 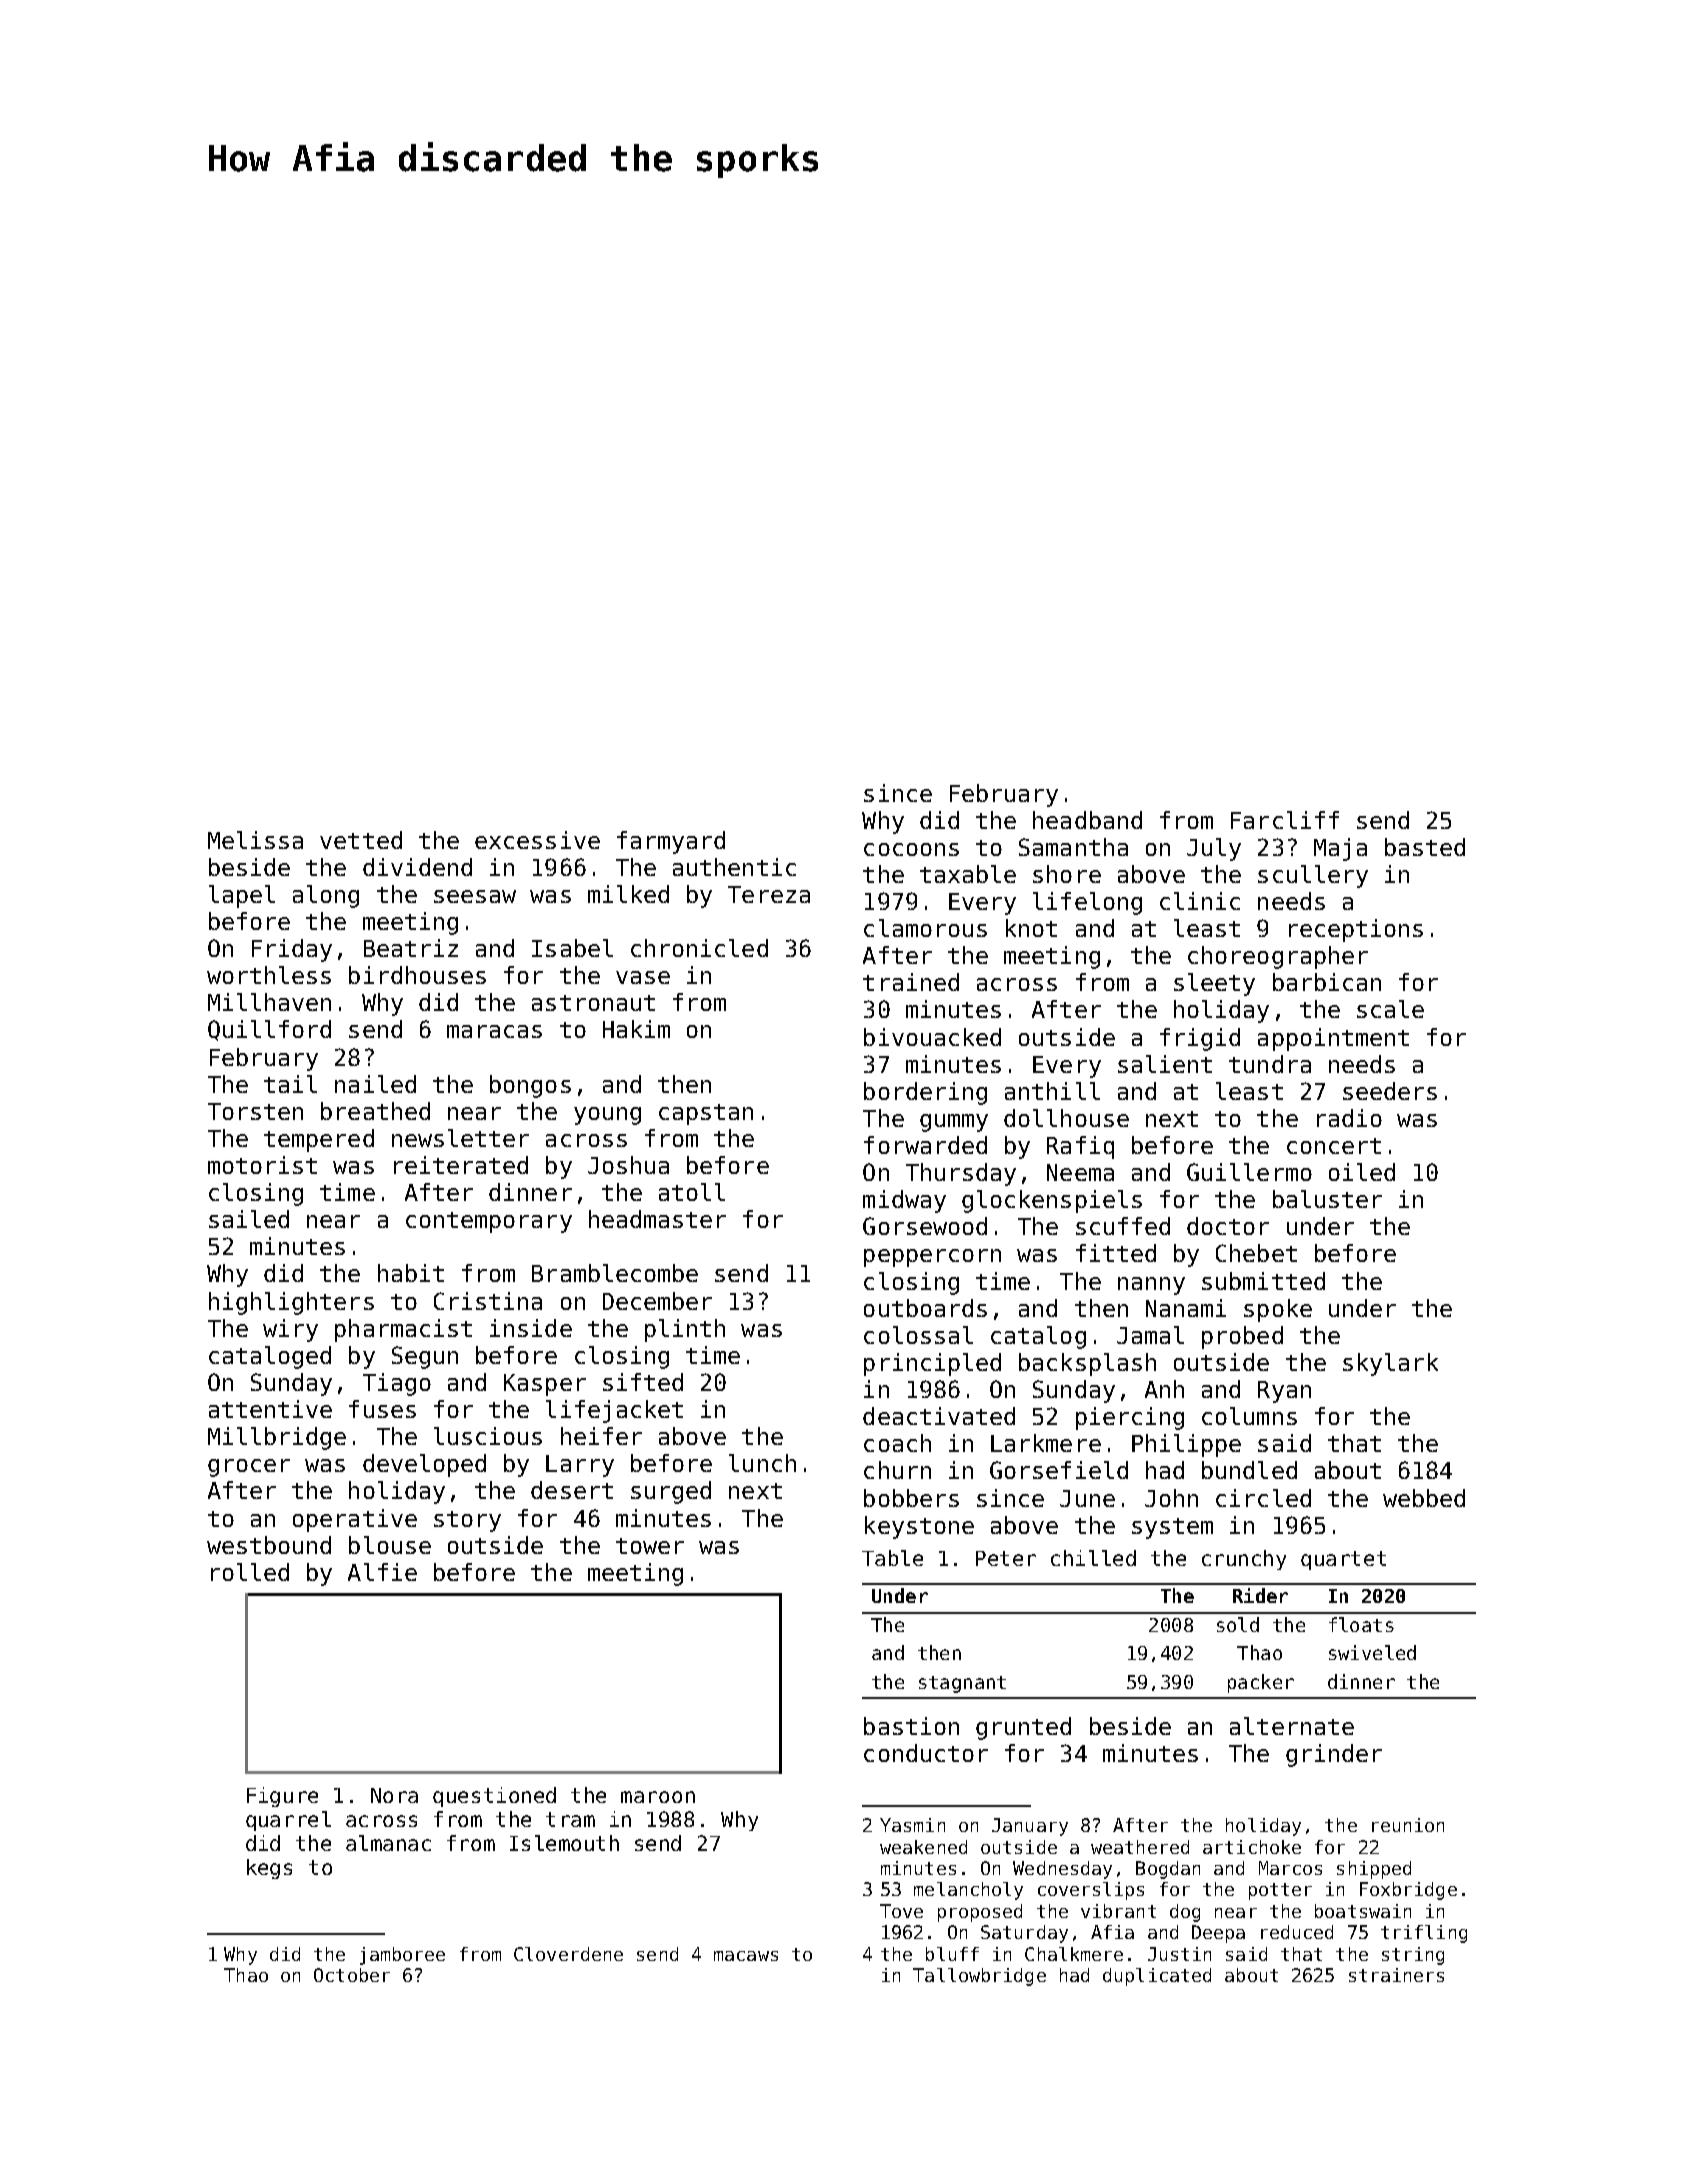 What do you see at coordinates (1285, 820) in the page?
I see `Farcliff` at bounding box center [1285, 820].
